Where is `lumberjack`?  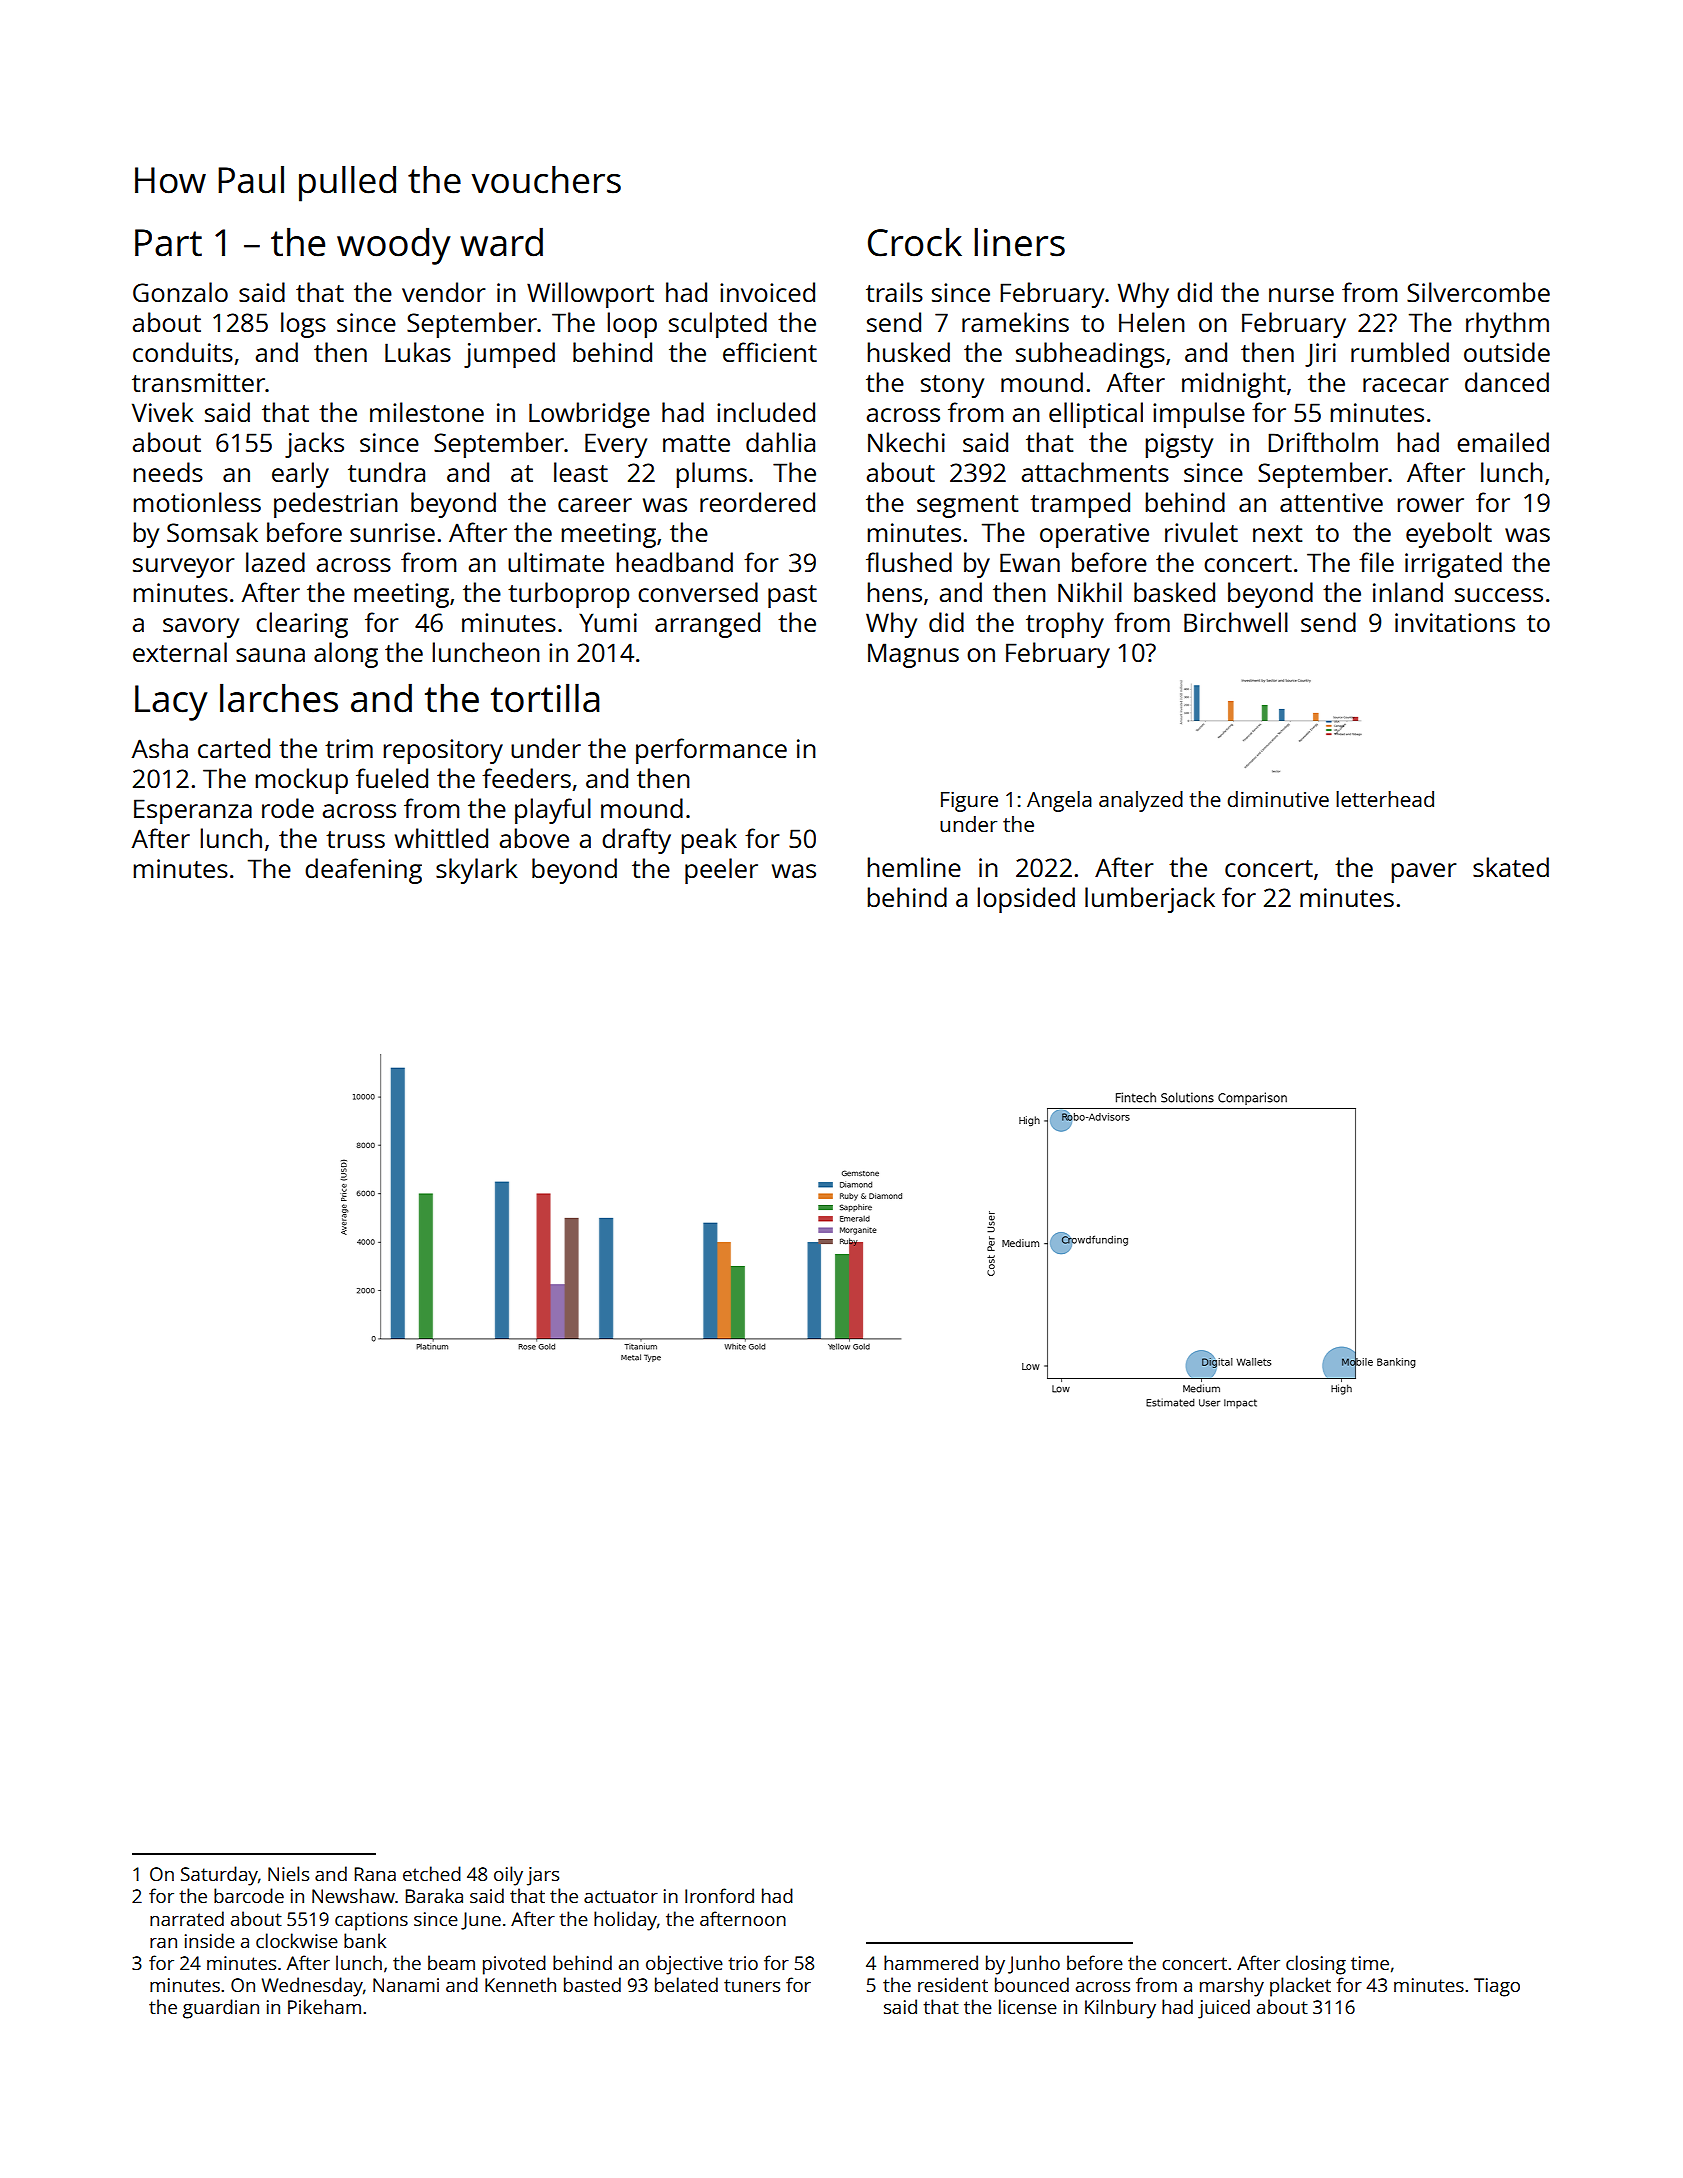
lumberjack is located at coordinates (1150, 900).
